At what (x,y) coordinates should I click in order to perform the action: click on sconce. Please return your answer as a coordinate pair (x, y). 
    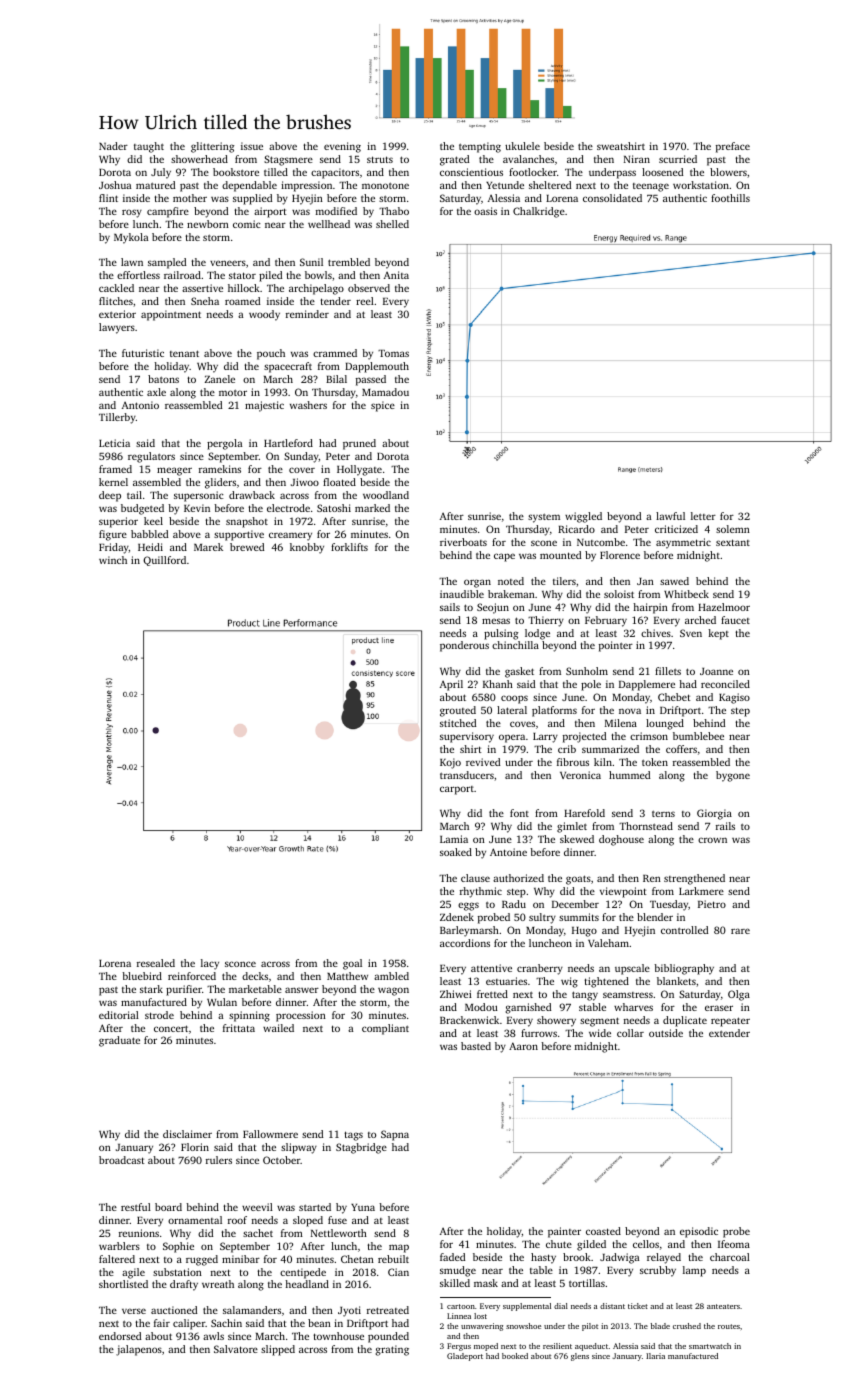
    Looking at the image, I should click on (240, 964).
